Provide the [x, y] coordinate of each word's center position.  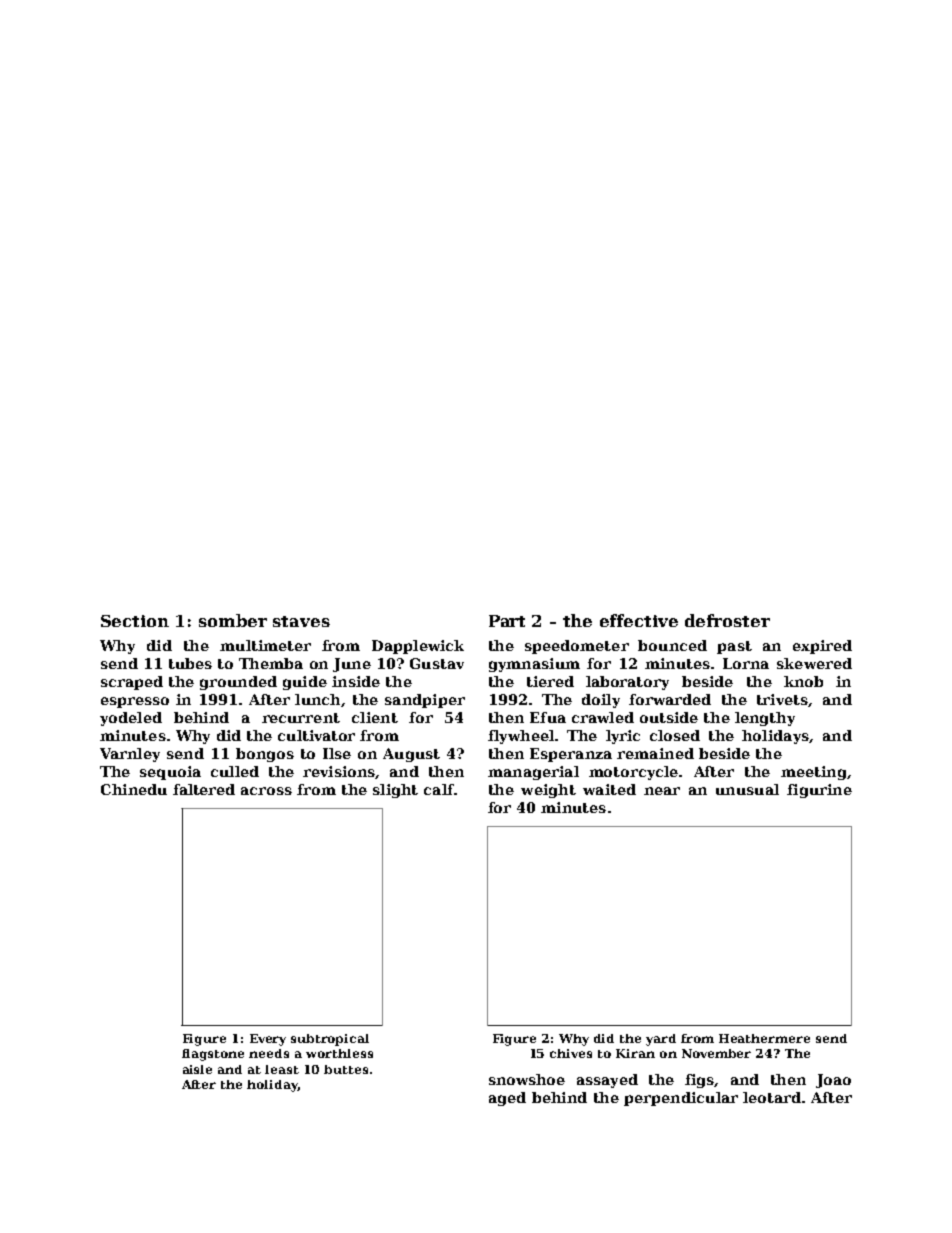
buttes [346, 1069]
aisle [197, 1069]
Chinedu [134, 789]
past [734, 647]
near [662, 791]
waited [609, 789]
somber [233, 620]
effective [639, 620]
